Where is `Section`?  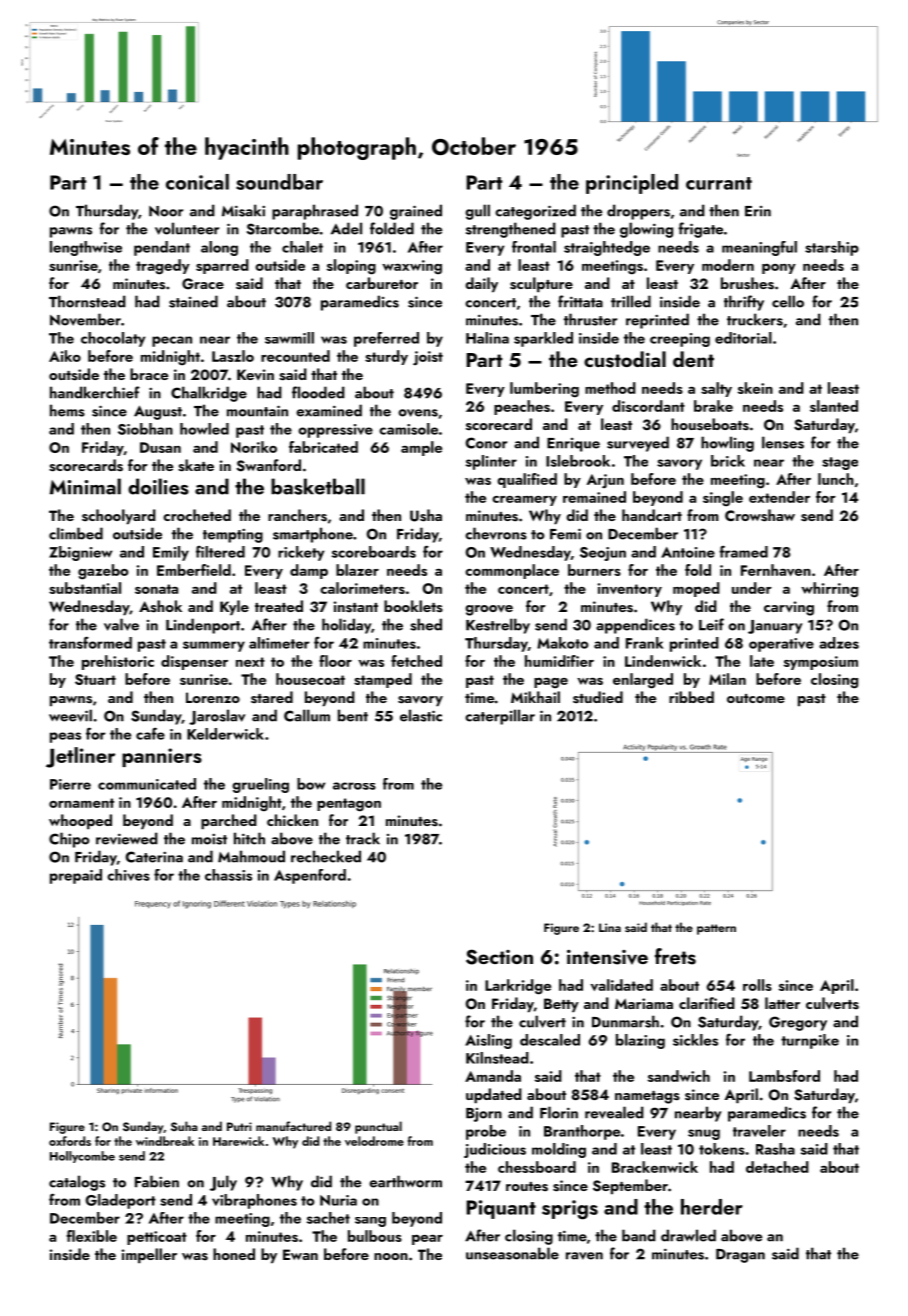 Section is located at coordinates (499, 957).
